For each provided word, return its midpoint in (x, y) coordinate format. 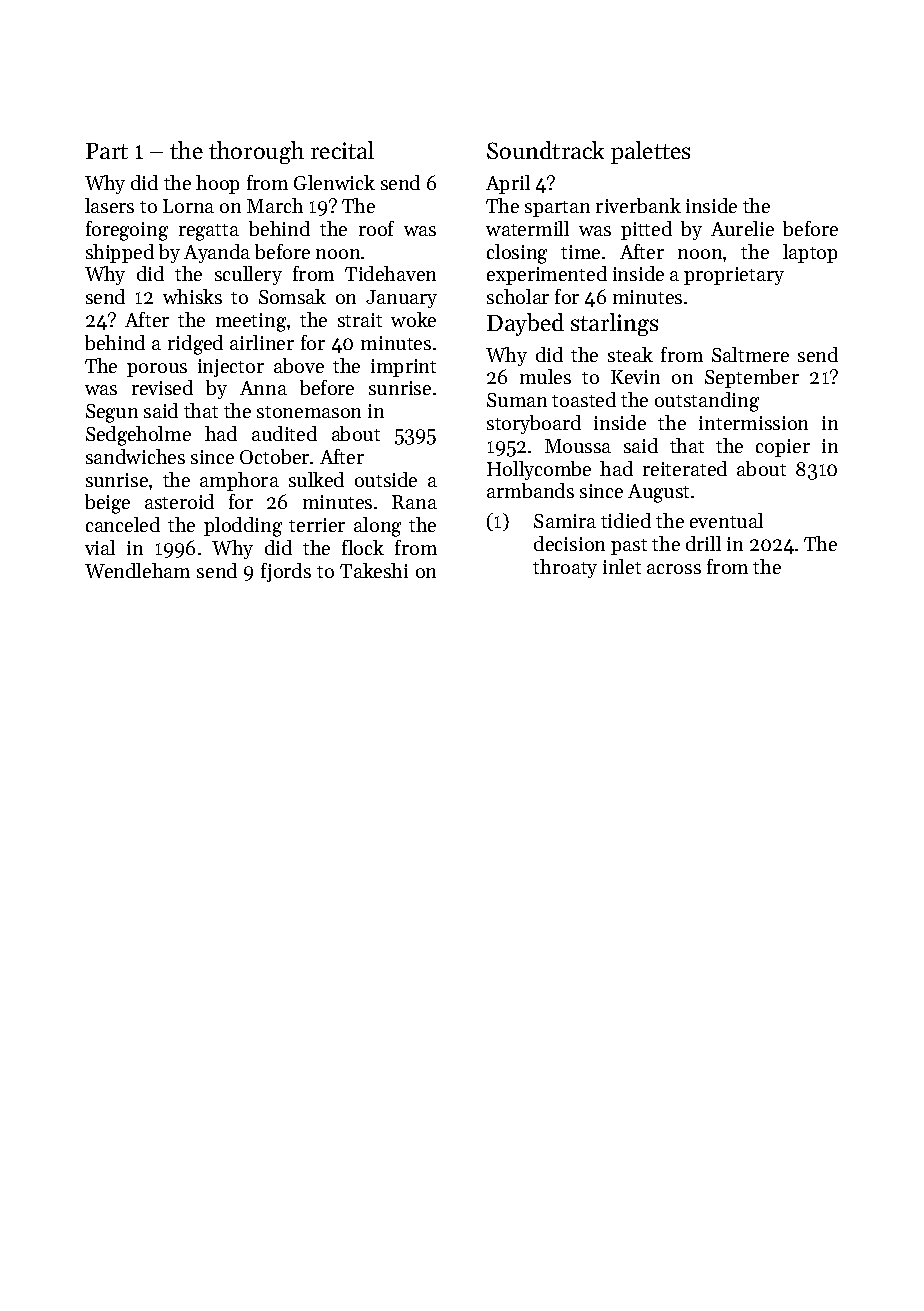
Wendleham (137, 570)
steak (630, 354)
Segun (112, 413)
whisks (192, 296)
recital (342, 150)
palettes (650, 152)
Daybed (525, 324)
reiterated (685, 468)
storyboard (534, 424)
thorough (256, 152)
